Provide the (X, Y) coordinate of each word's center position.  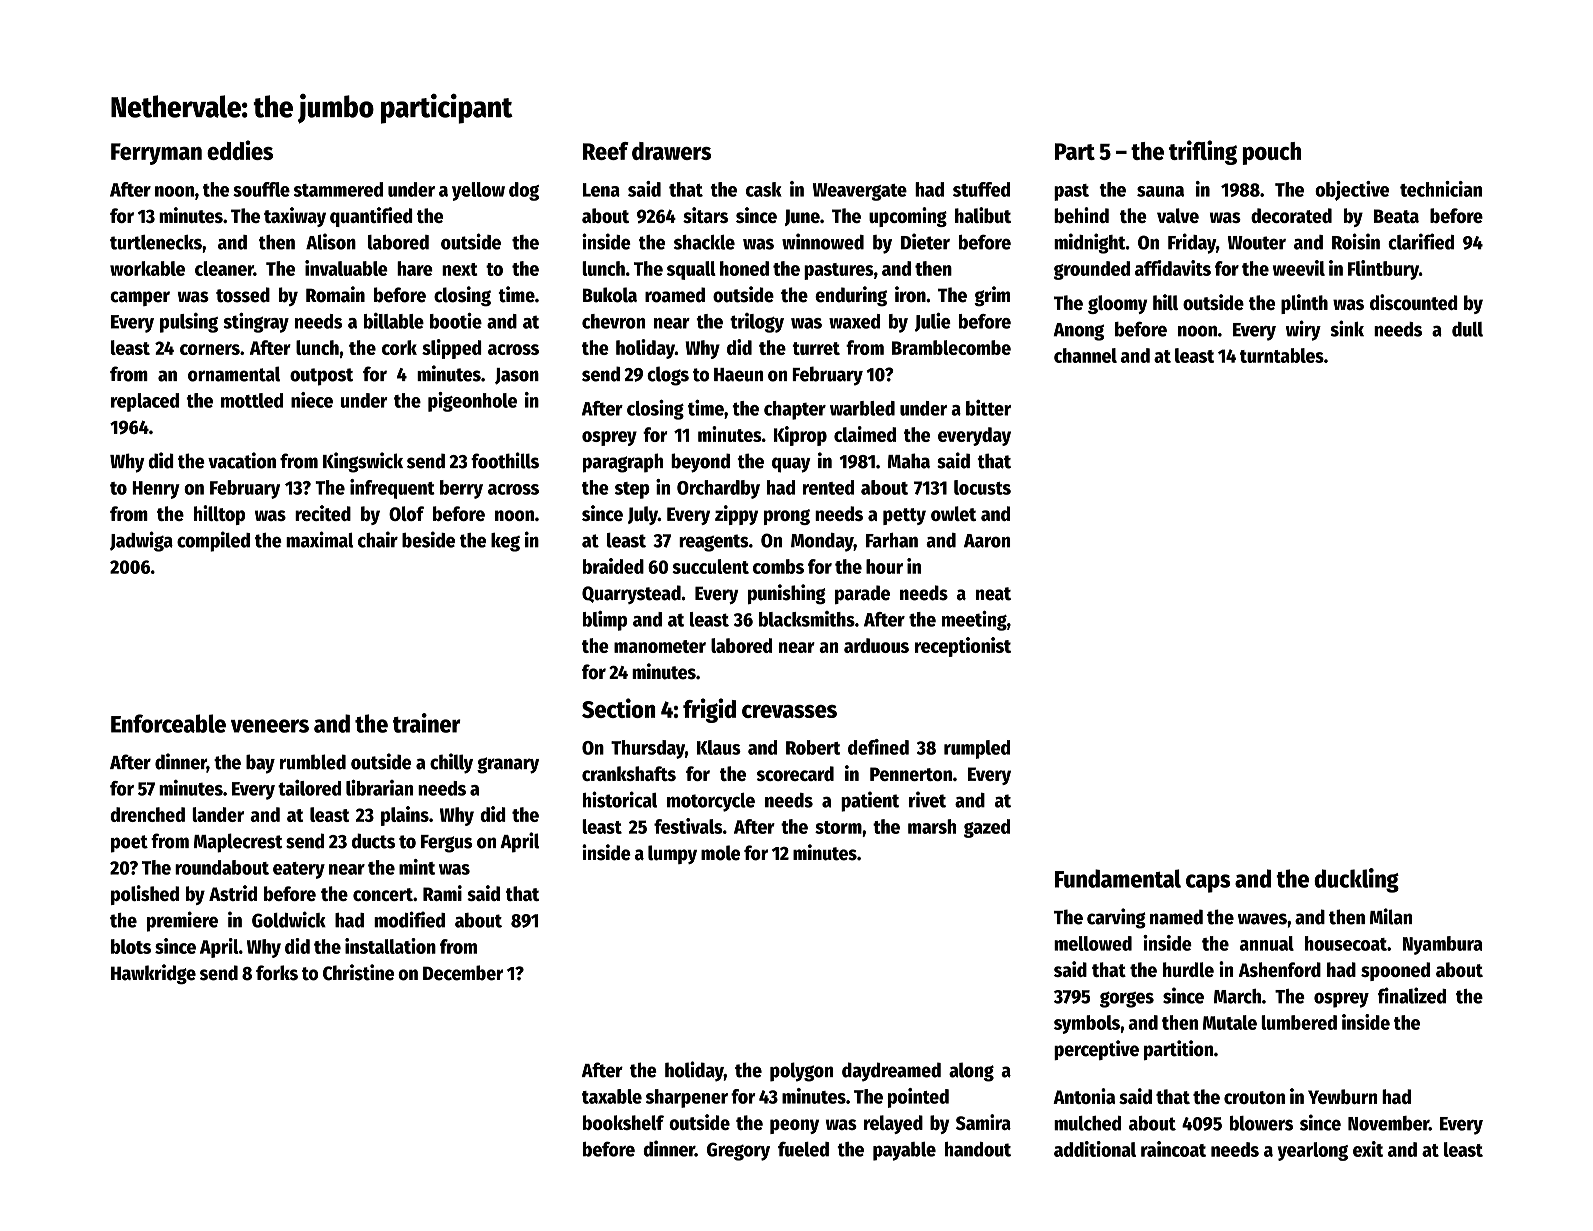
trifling (1203, 152)
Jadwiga (141, 541)
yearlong (1313, 1151)
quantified (371, 217)
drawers (671, 151)
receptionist (963, 647)
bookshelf (623, 1122)
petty (904, 516)
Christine (358, 972)
